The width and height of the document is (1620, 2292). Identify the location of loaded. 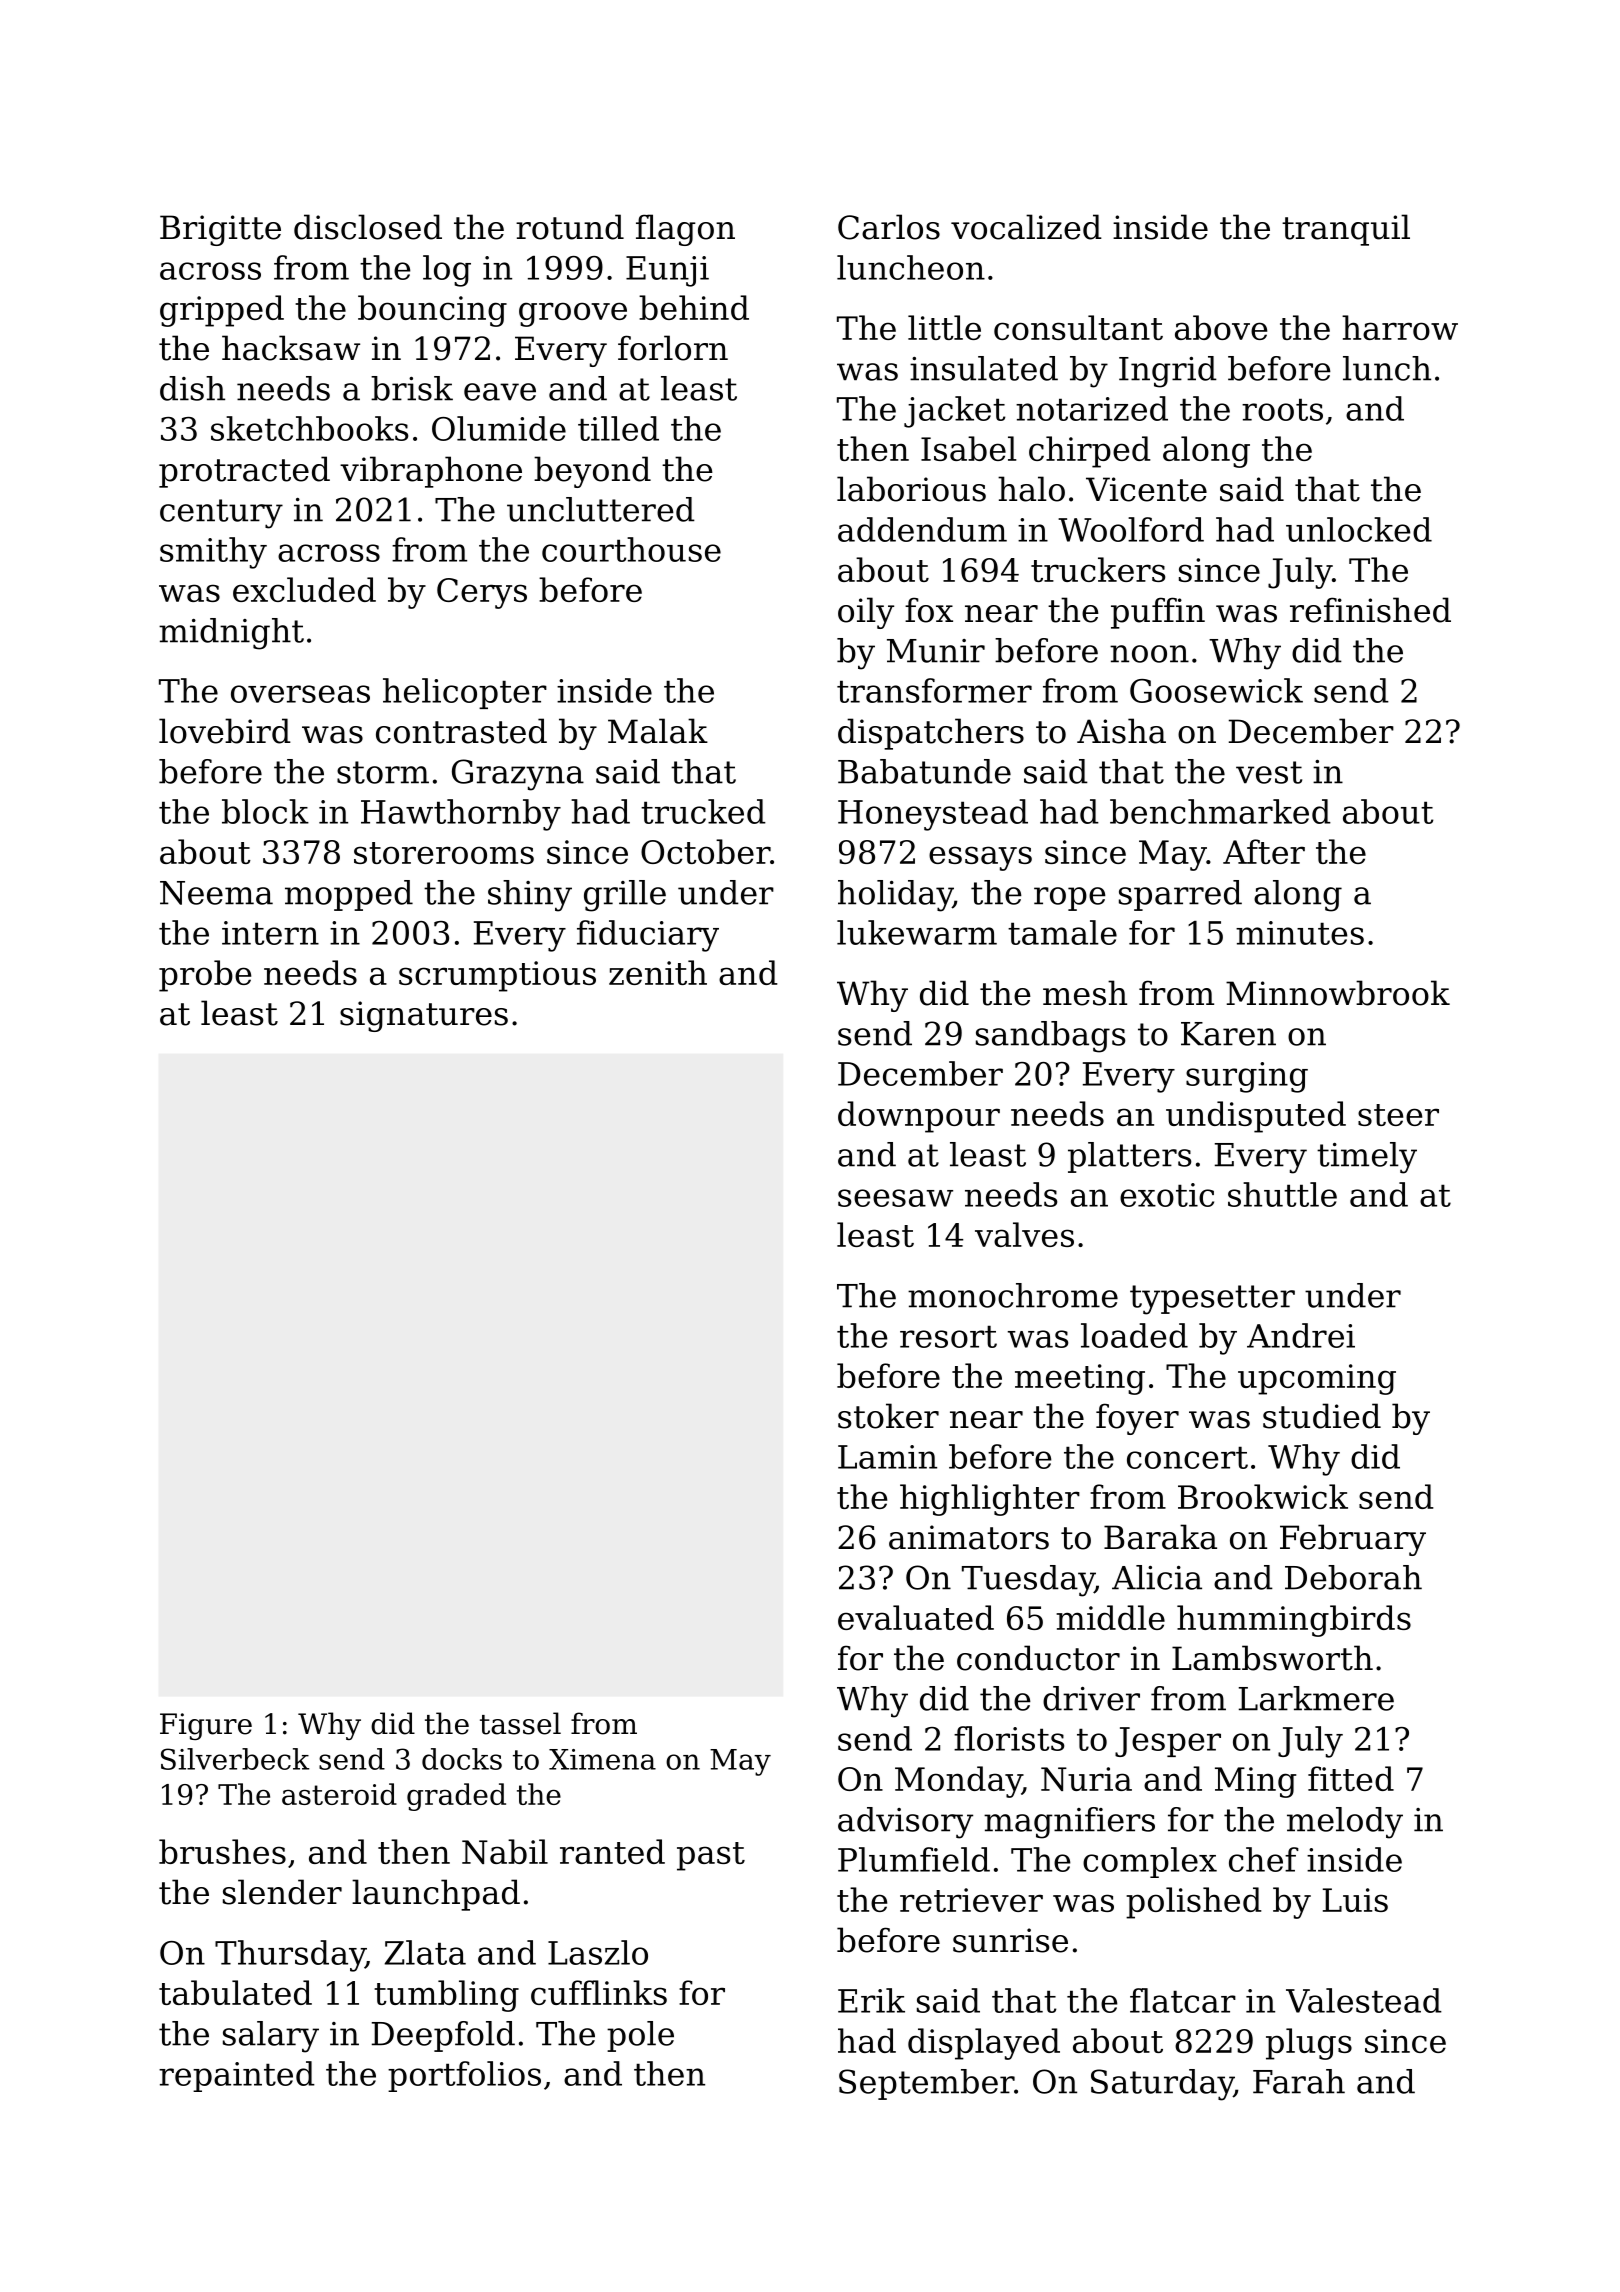
(1134, 1335).
